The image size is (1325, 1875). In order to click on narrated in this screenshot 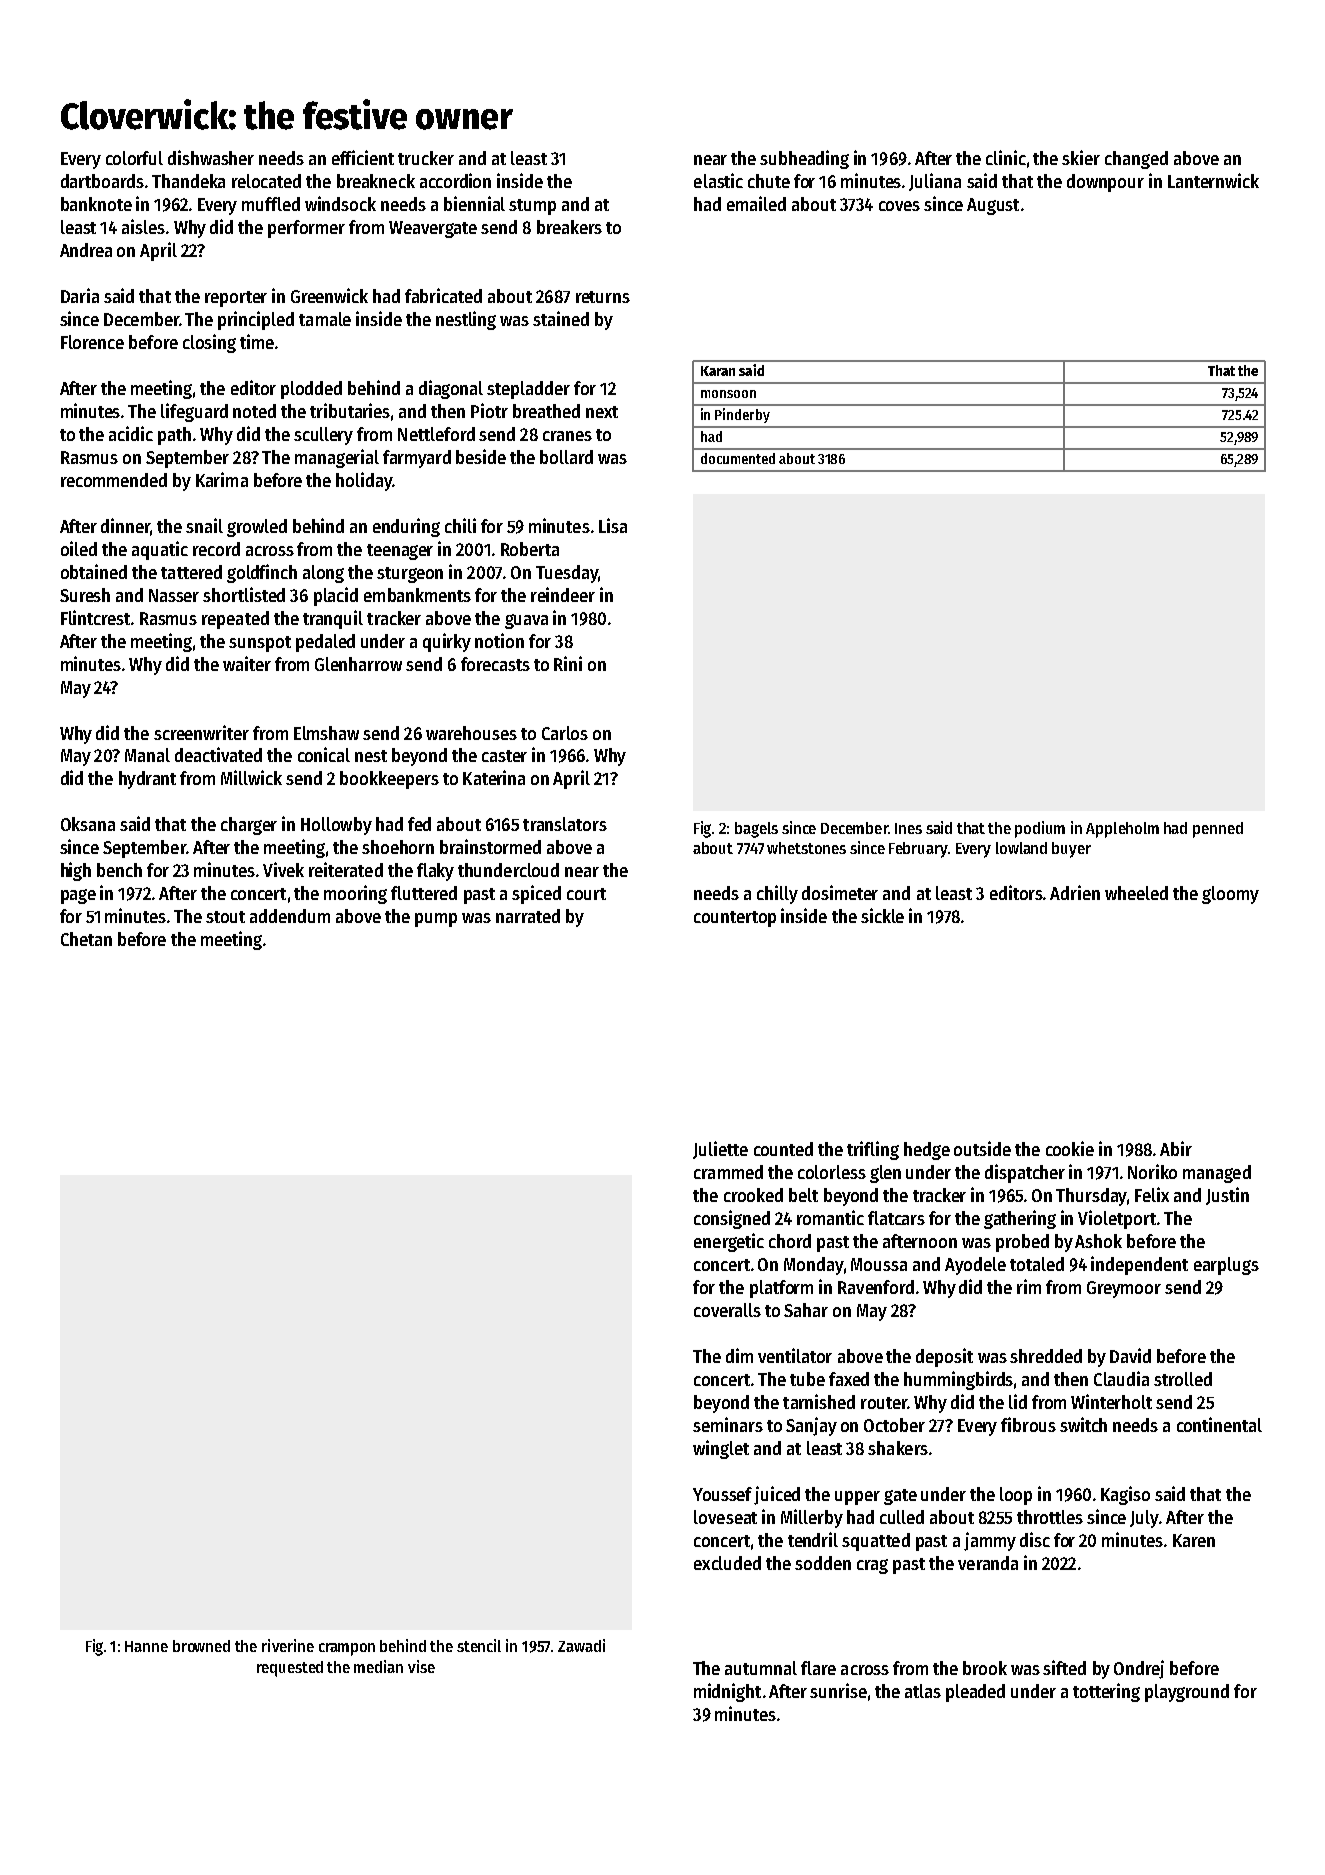, I will do `click(528, 916)`.
